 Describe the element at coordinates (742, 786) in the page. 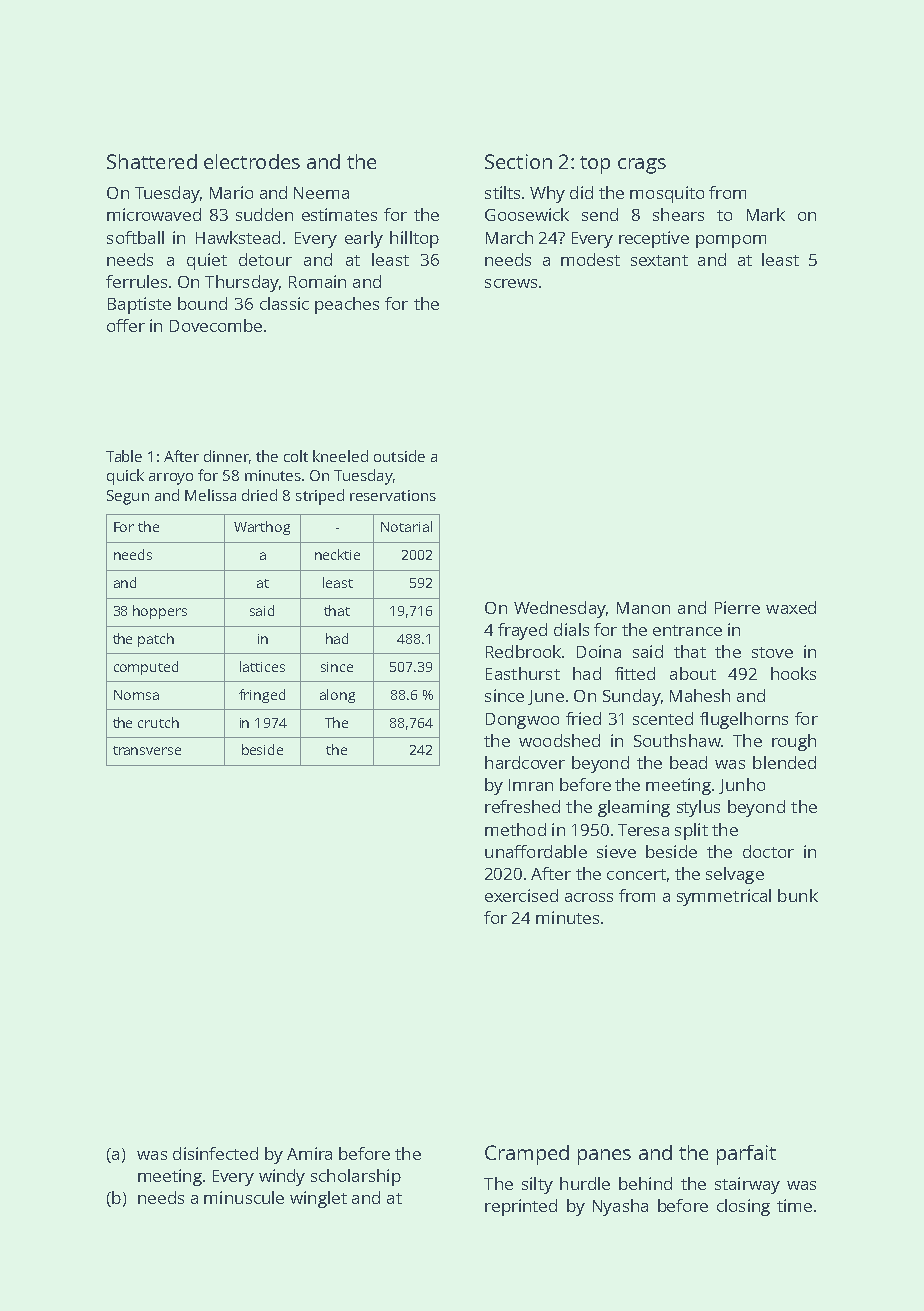

I see `Junho` at that location.
